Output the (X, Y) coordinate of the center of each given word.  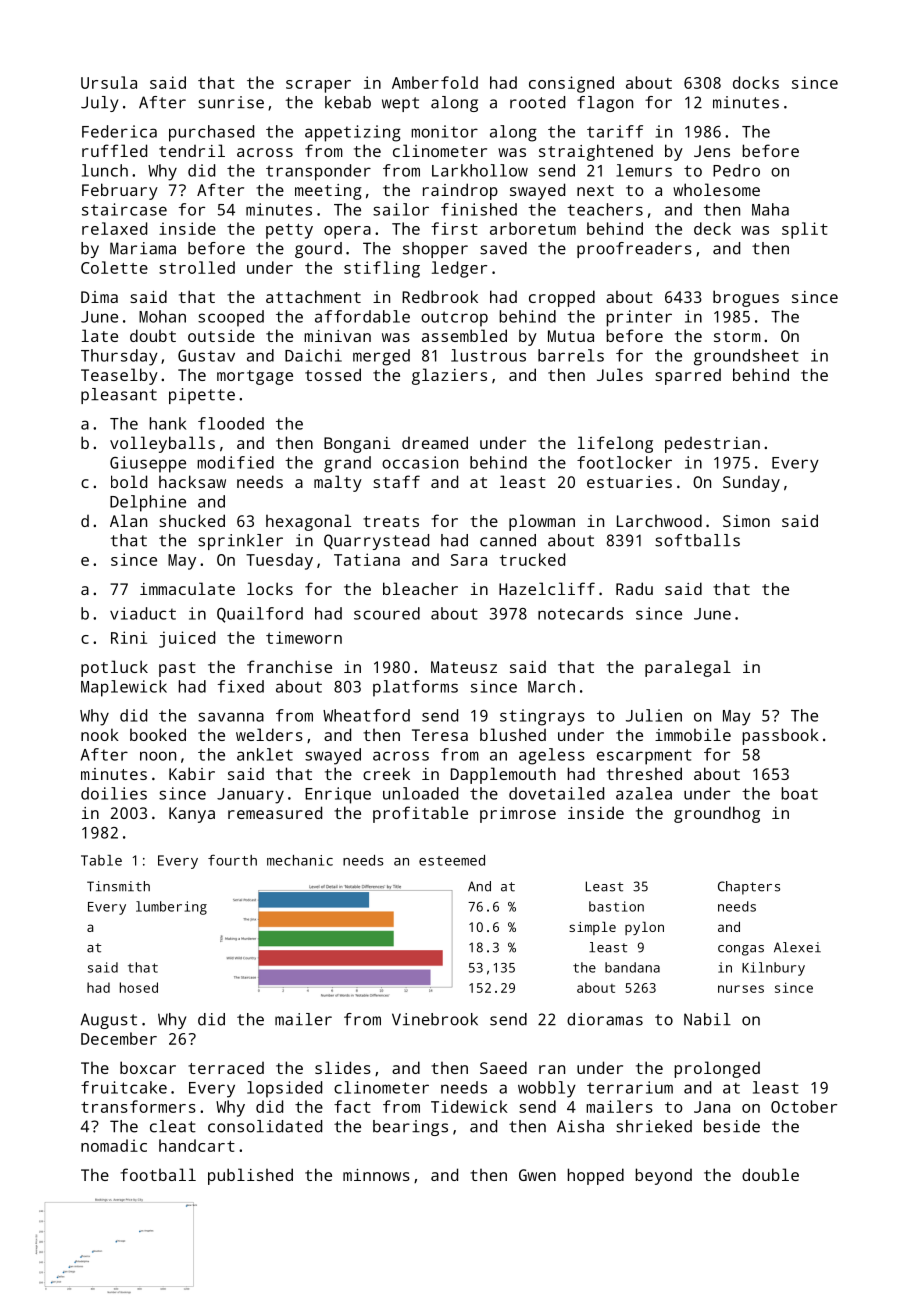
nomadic (114, 1145)
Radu (634, 588)
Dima (99, 297)
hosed (139, 987)
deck (712, 228)
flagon (605, 104)
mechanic (300, 860)
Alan (128, 520)
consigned (571, 84)
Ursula (109, 82)
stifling (382, 269)
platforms (415, 688)
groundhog (717, 814)
